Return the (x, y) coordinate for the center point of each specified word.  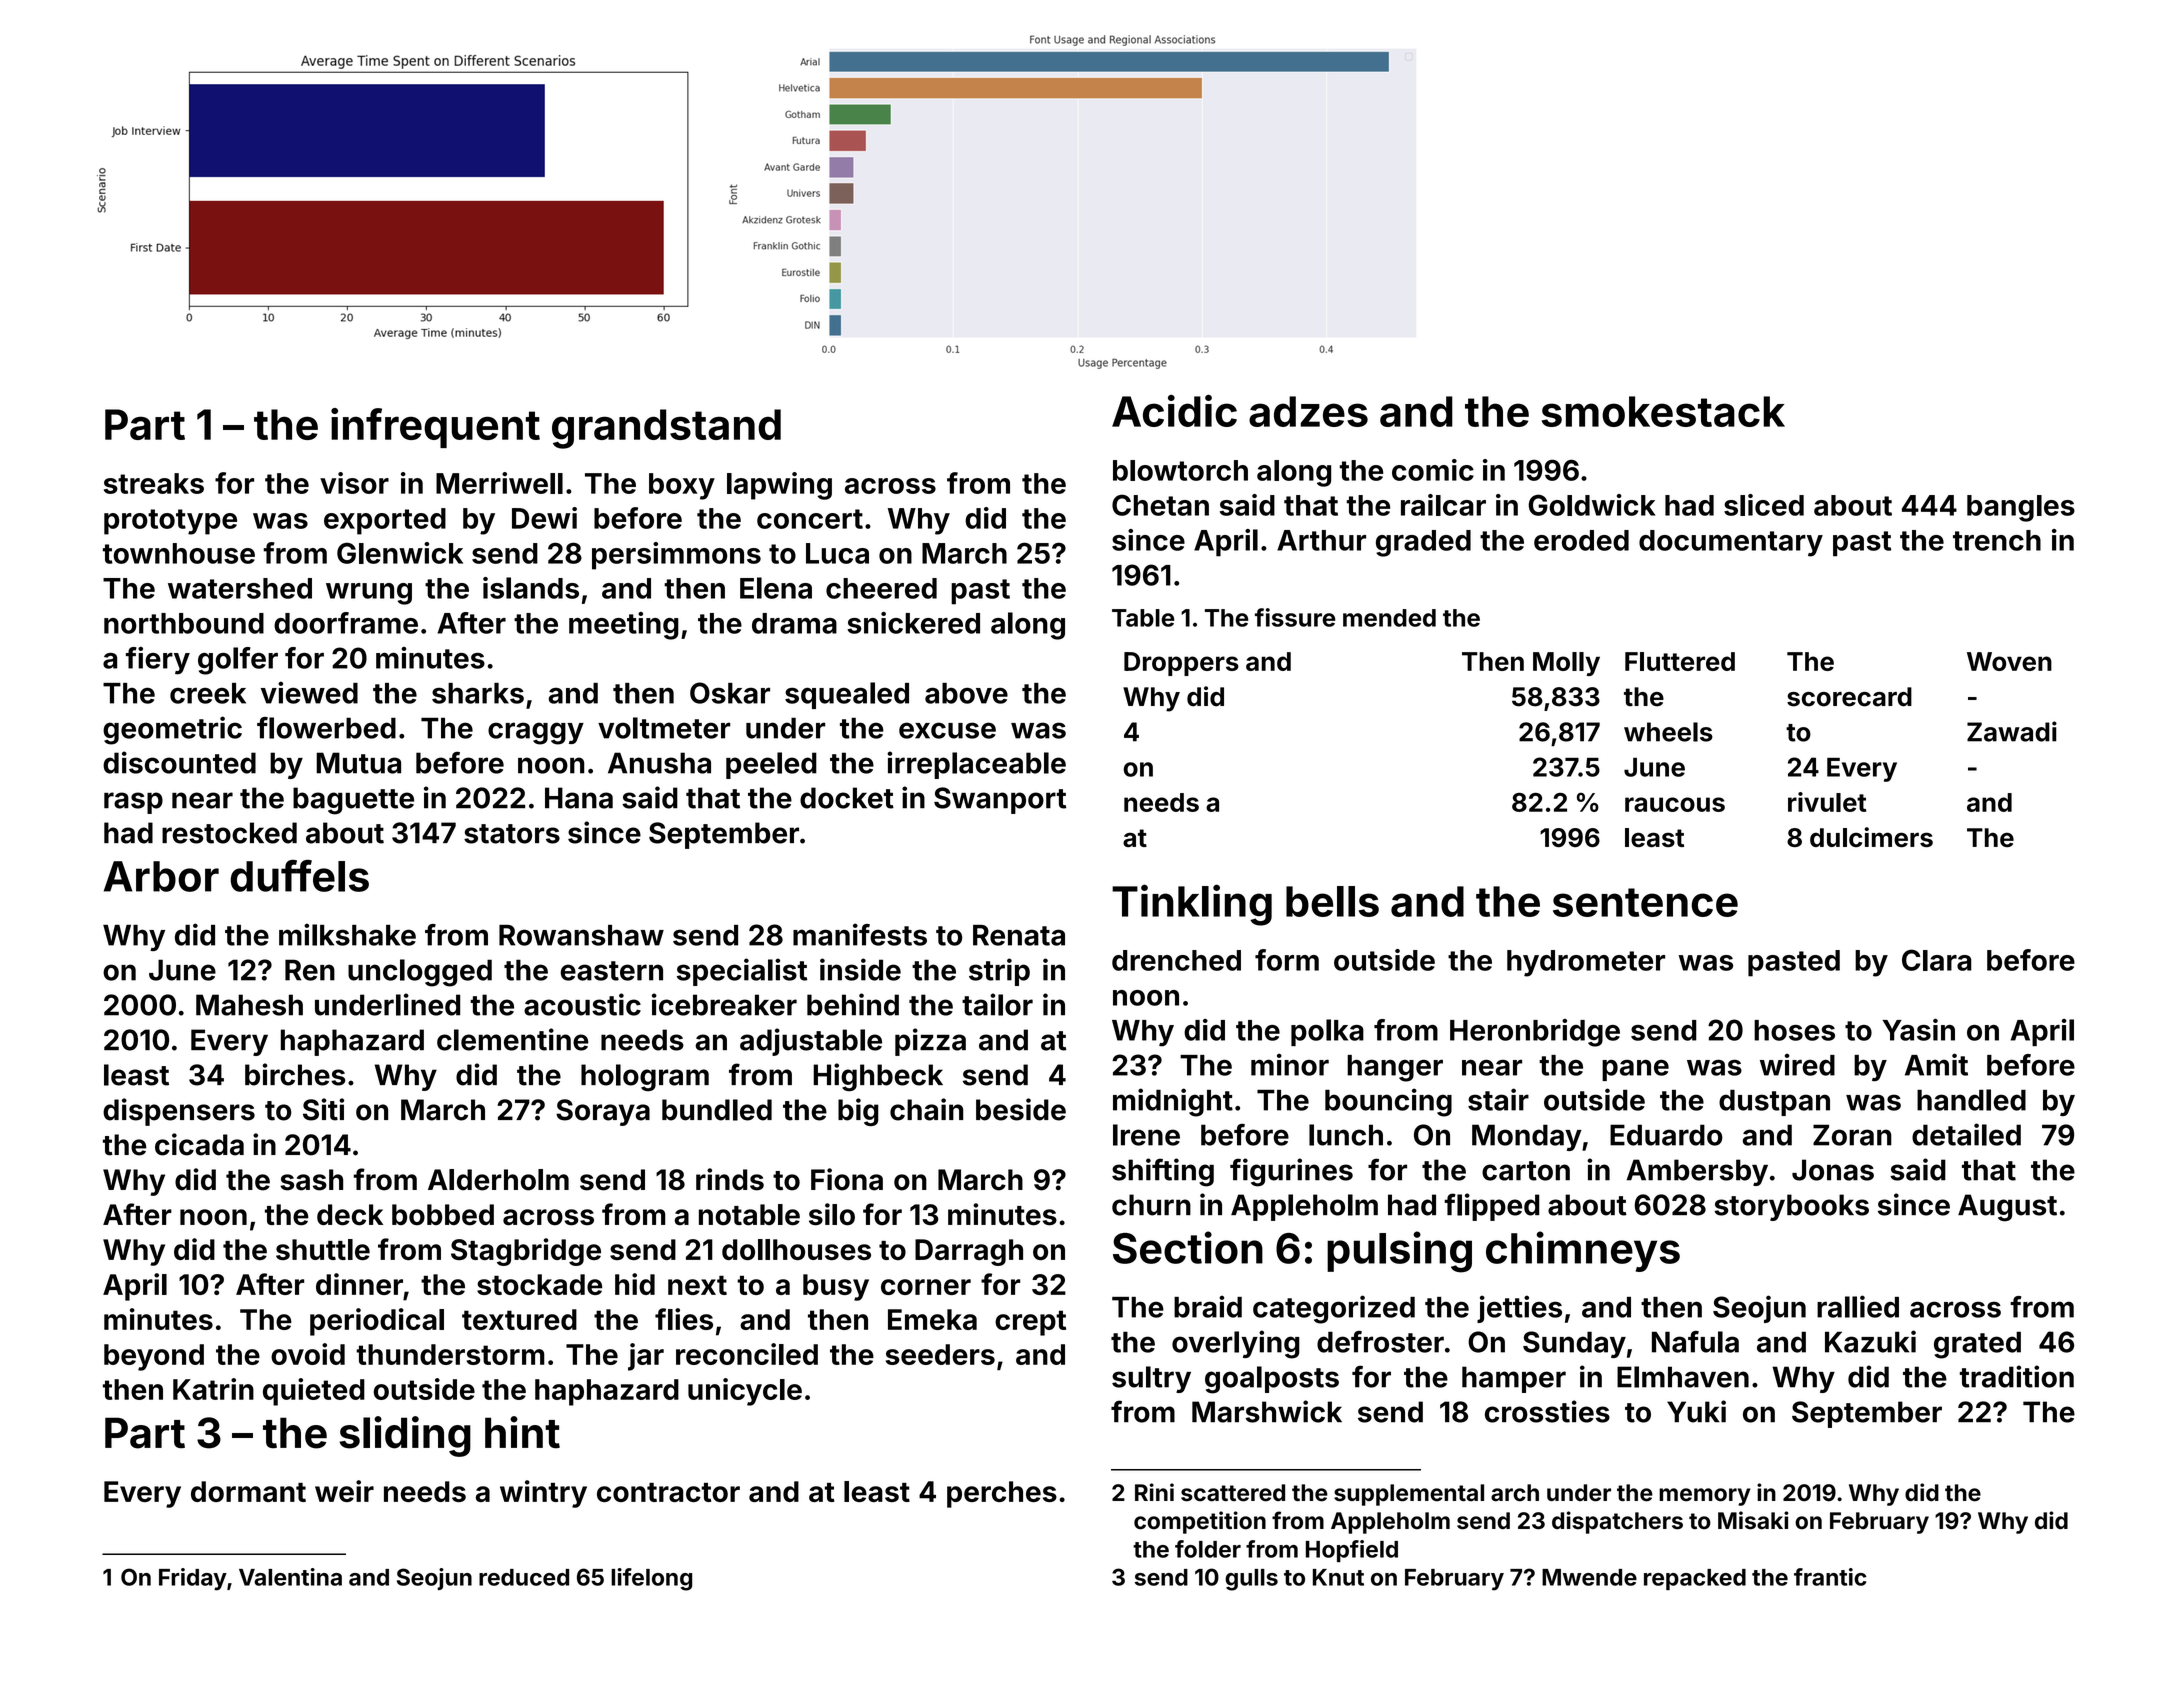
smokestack (1663, 411)
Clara (1937, 960)
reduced (524, 1577)
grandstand (666, 429)
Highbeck (878, 1077)
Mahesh (249, 1005)
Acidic (1174, 411)
